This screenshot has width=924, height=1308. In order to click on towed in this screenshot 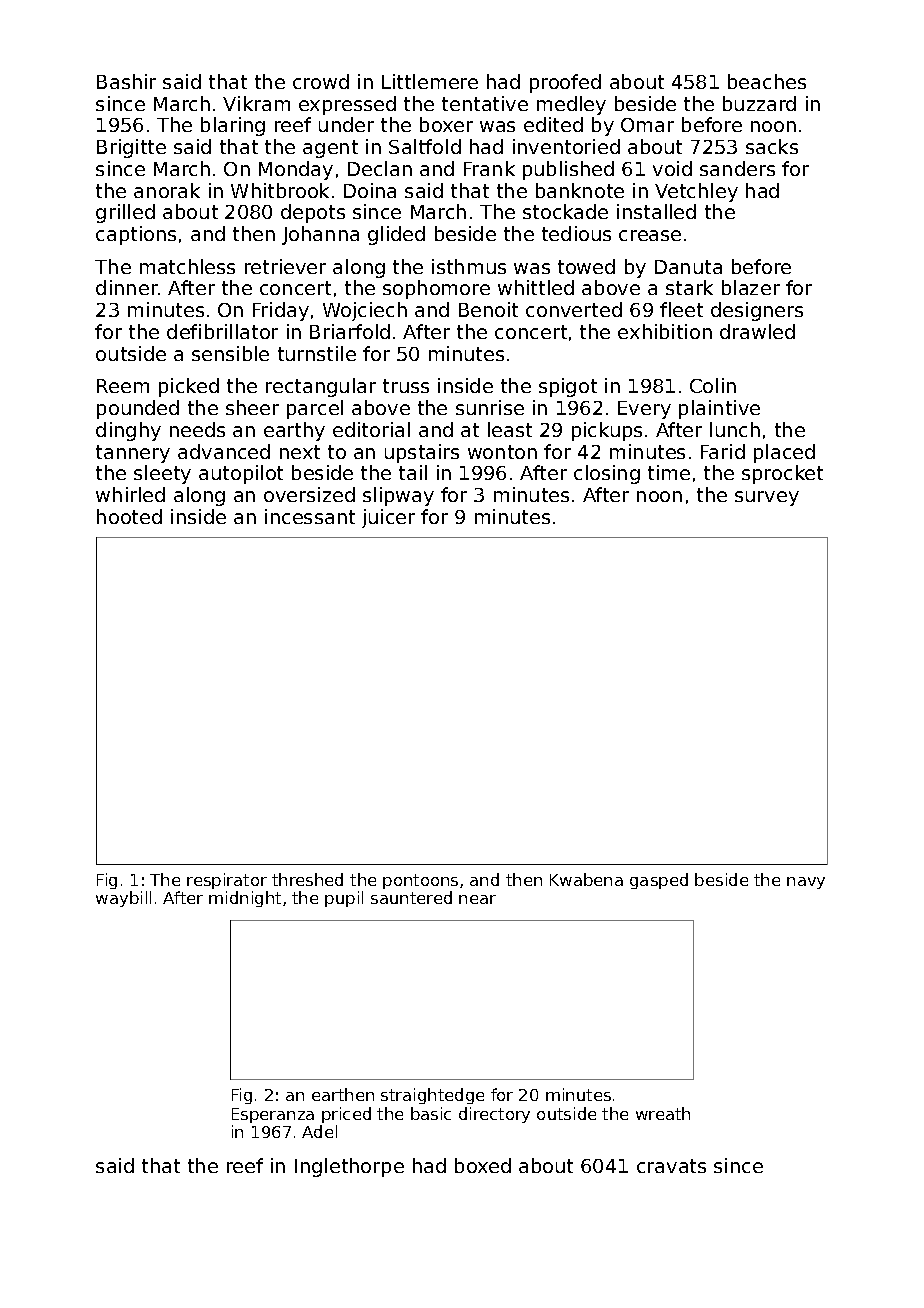, I will do `click(586, 266)`.
